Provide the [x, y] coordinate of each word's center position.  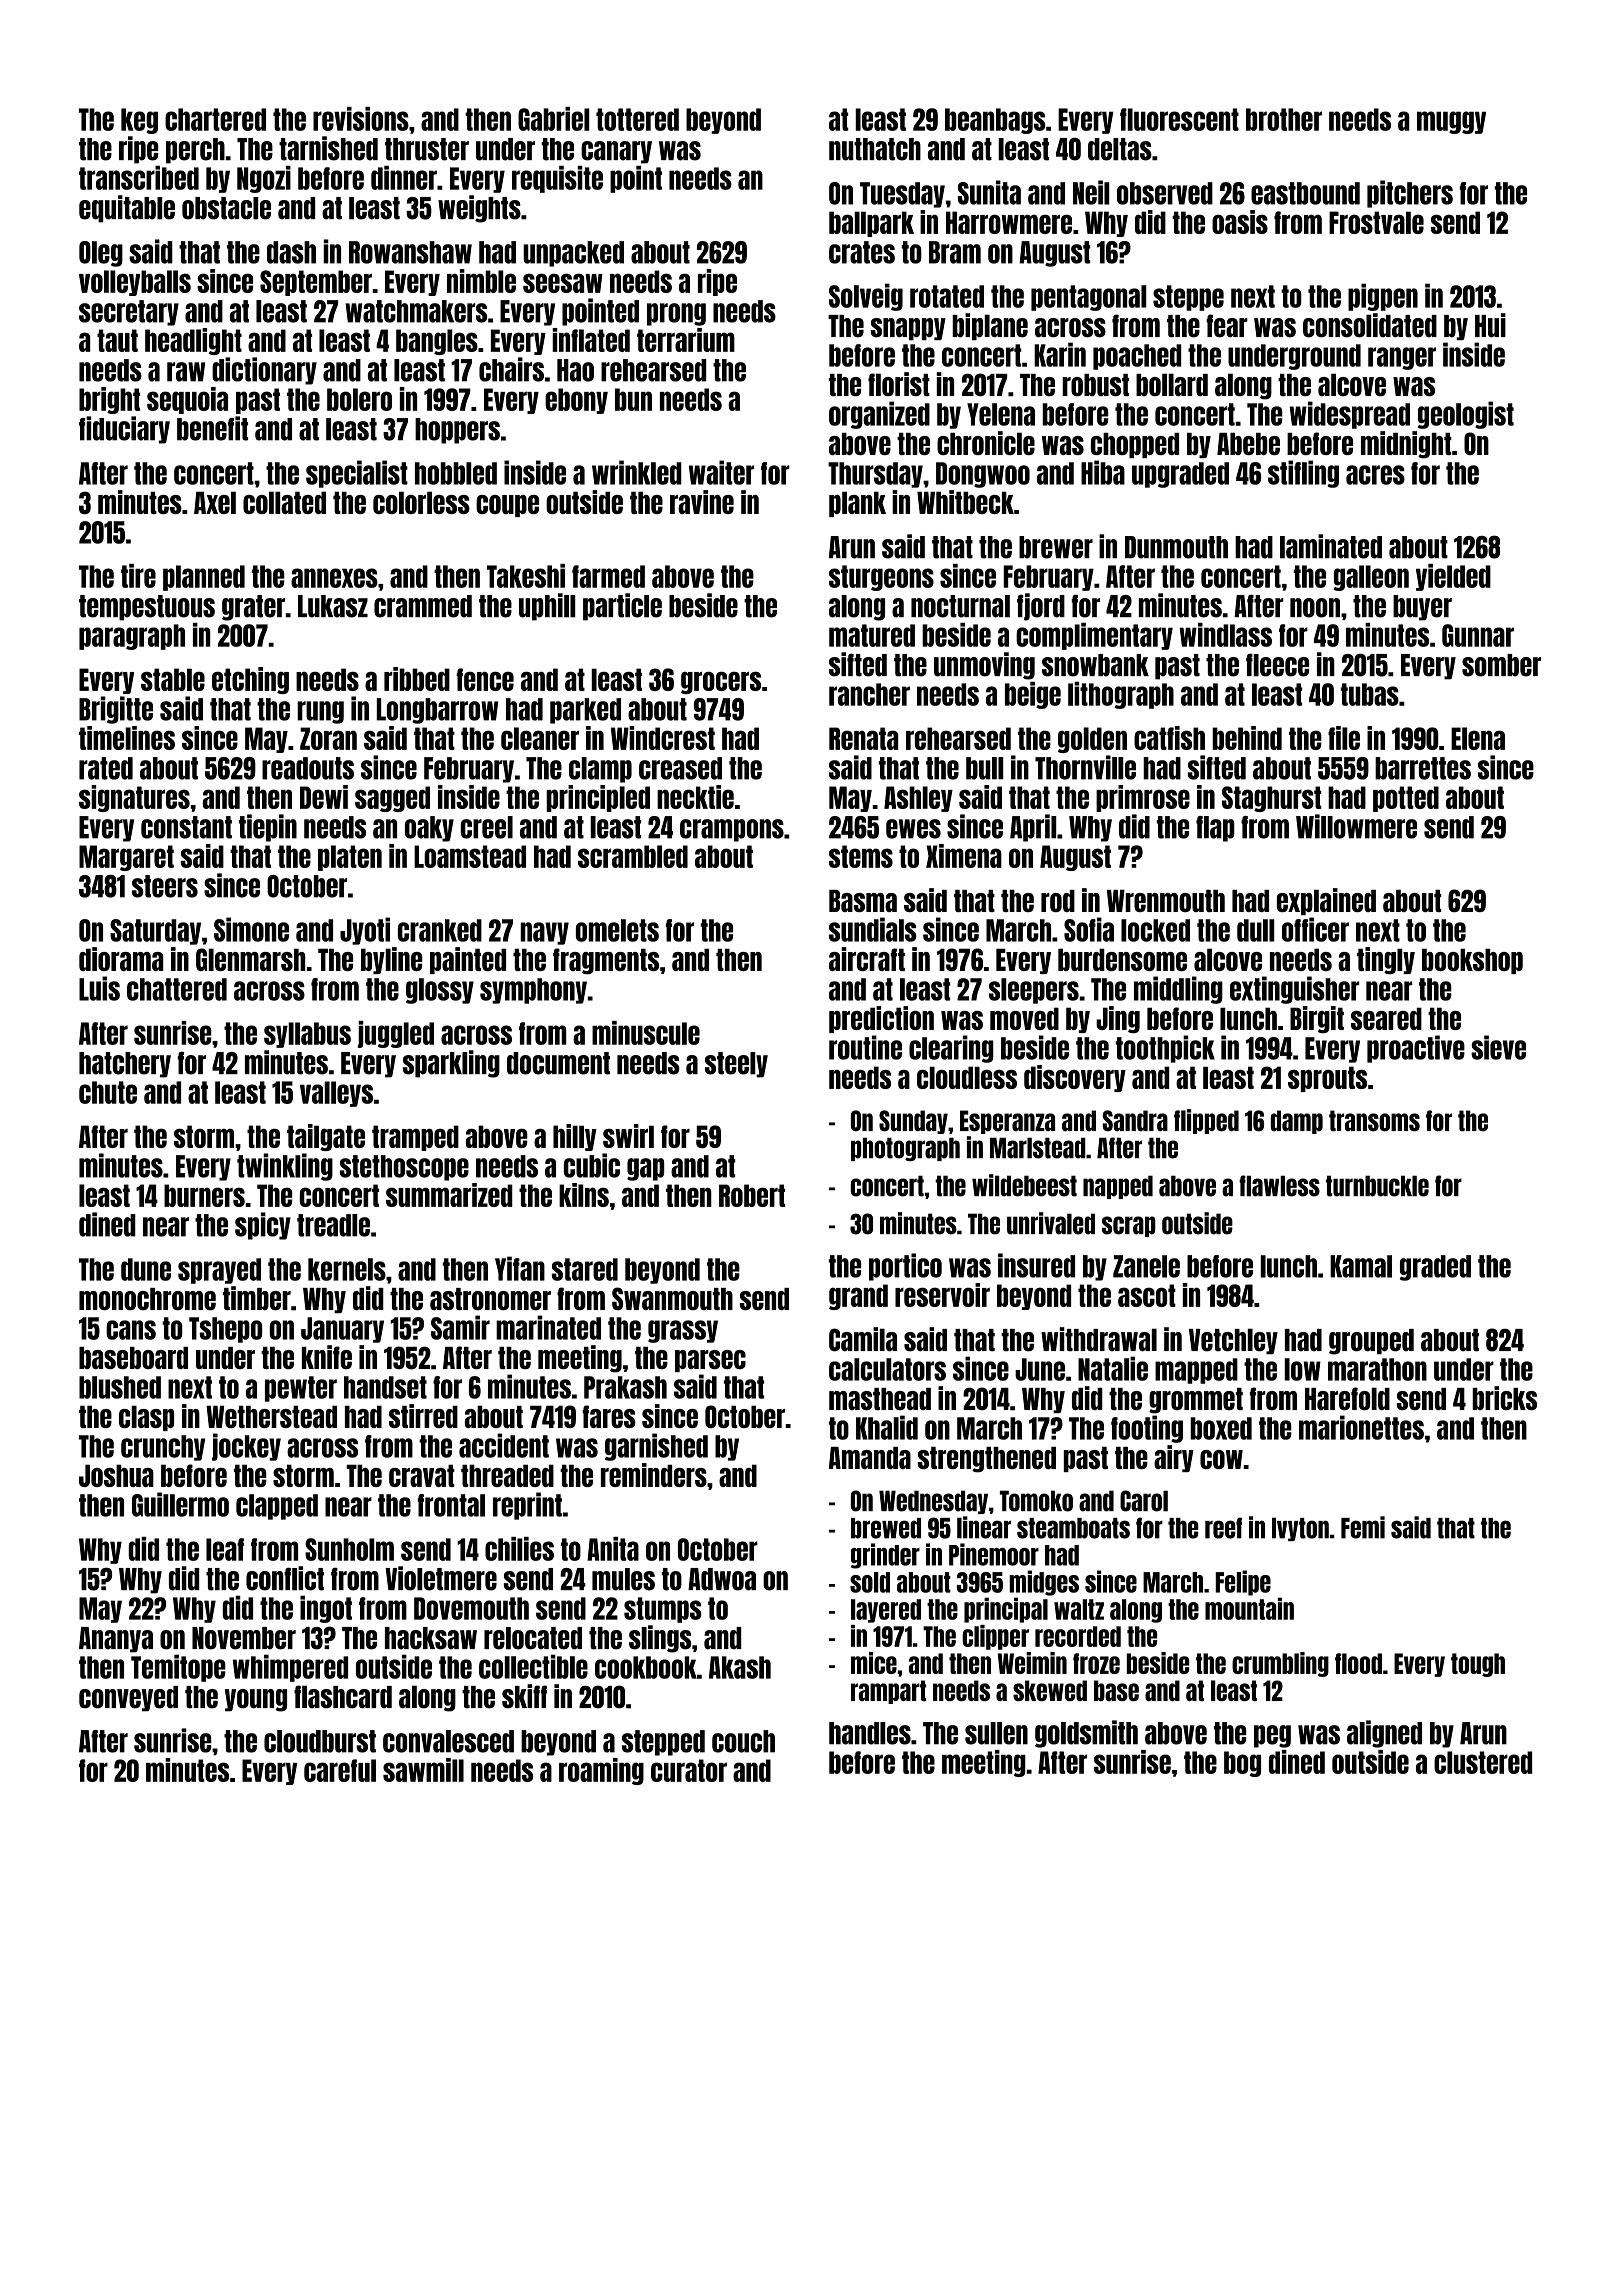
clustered [1483, 1762]
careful [340, 1770]
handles [870, 1733]
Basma [863, 901]
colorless [421, 502]
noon [1315, 608]
